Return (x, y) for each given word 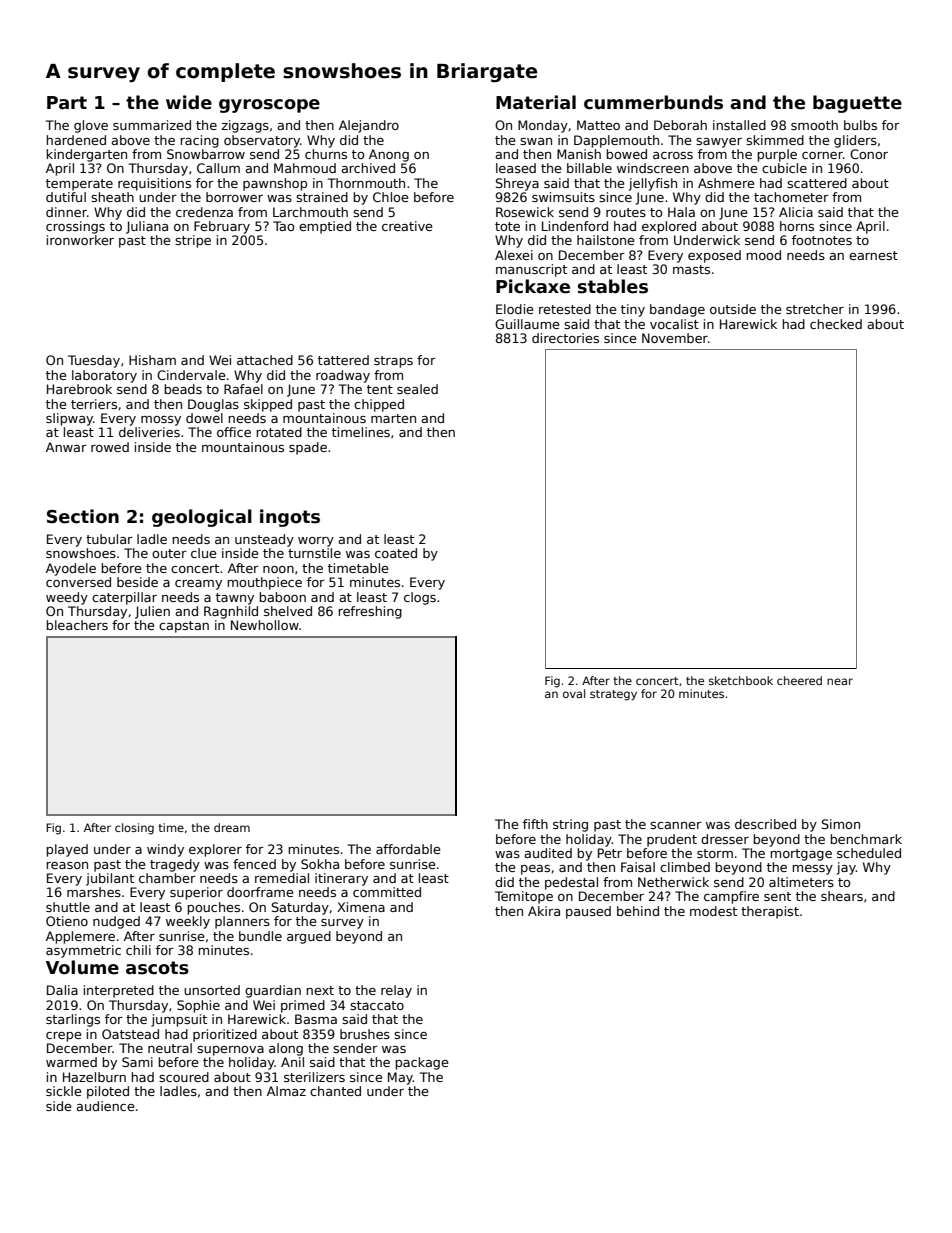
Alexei (514, 255)
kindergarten (86, 155)
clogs (420, 598)
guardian (273, 991)
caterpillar (124, 598)
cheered (799, 680)
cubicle (784, 168)
